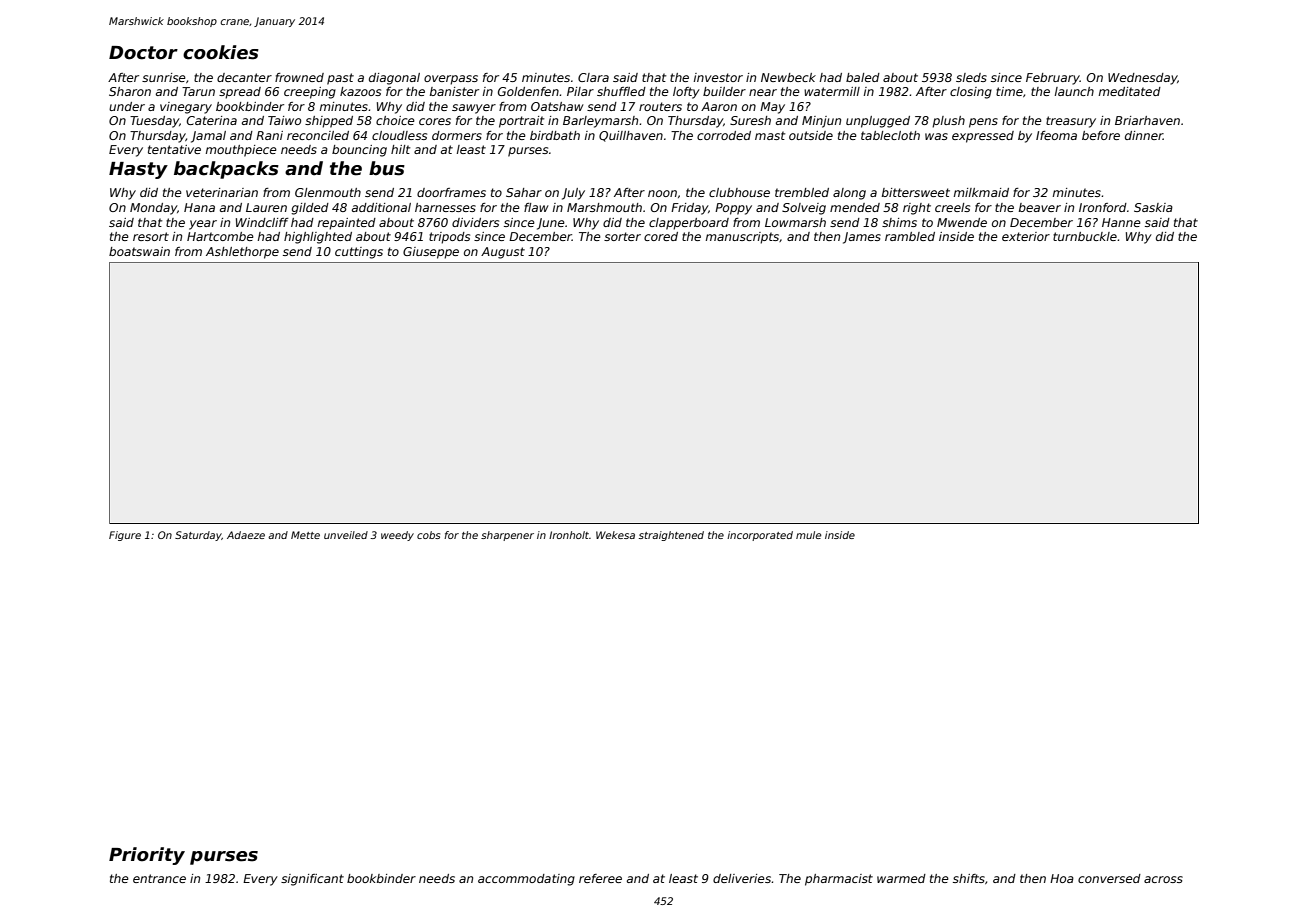 This screenshot has height=924, width=1308. What do you see at coordinates (507, 536) in the screenshot?
I see `sharpener` at bounding box center [507, 536].
